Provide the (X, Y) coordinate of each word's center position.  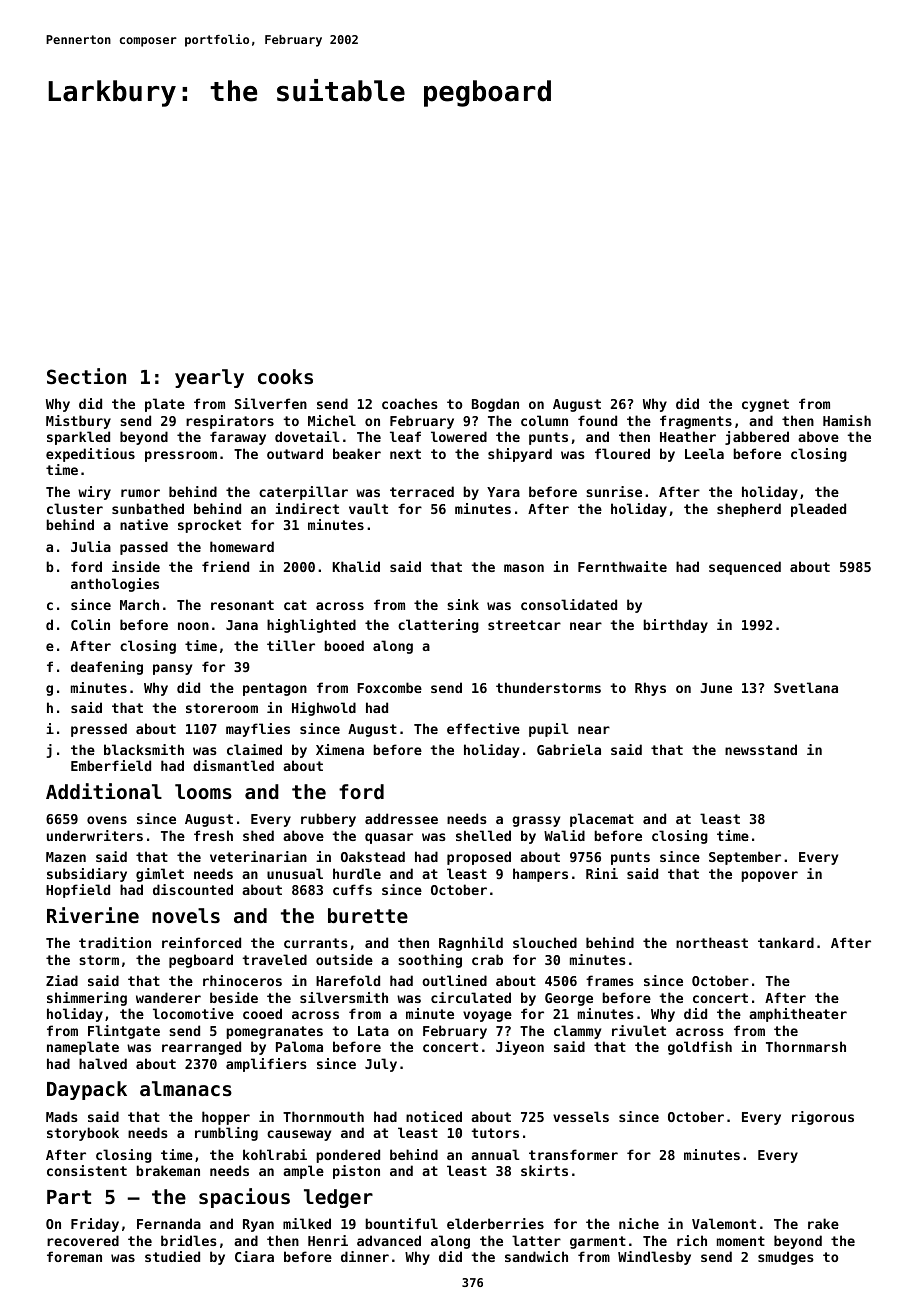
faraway (238, 438)
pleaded (818, 510)
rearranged (201, 1048)
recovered (83, 1240)
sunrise (614, 491)
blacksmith (144, 749)
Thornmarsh (806, 1046)
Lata (373, 1031)
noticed (434, 1116)
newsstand (761, 749)
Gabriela (569, 749)
